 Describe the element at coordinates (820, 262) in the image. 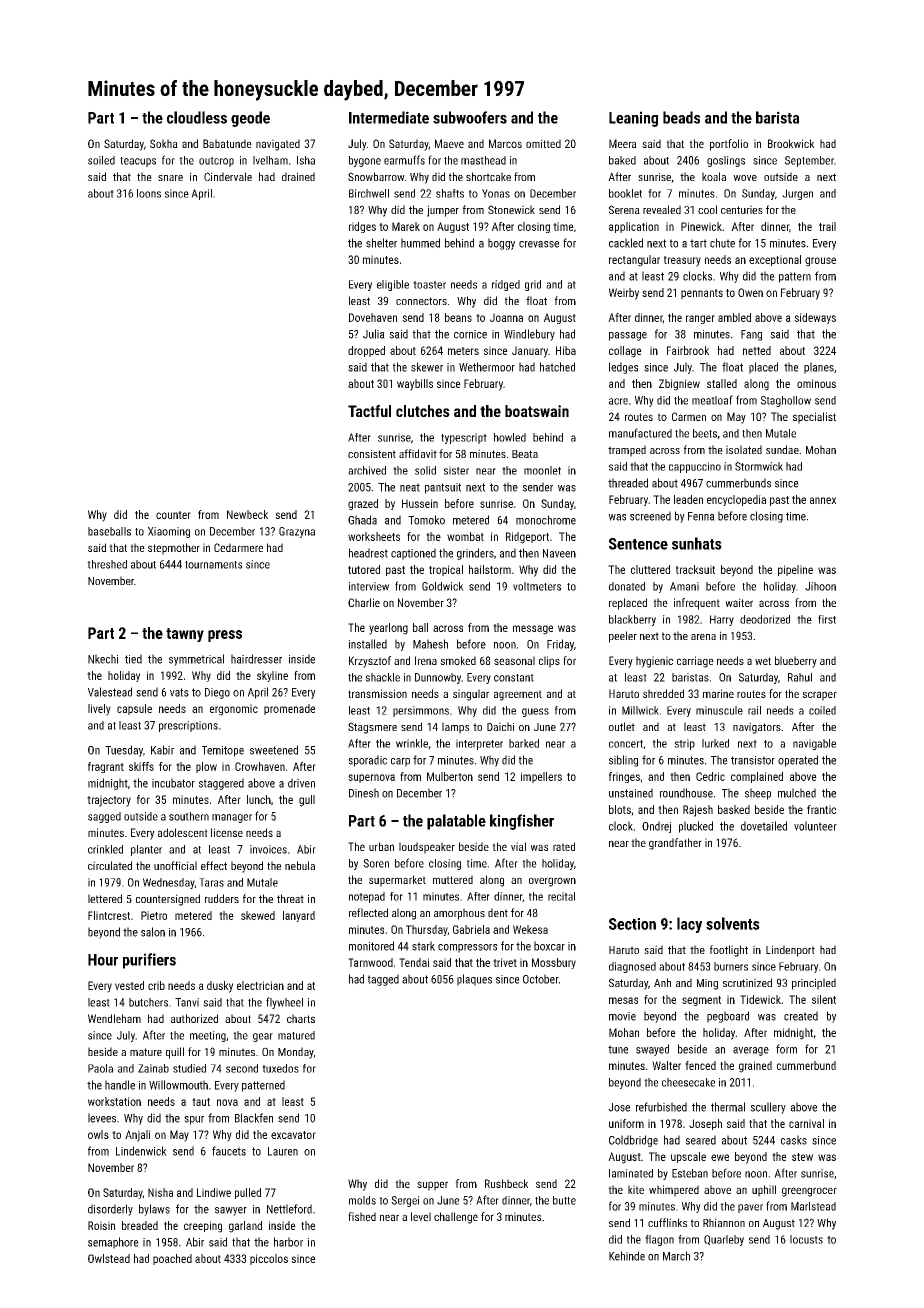

I see `grouse` at that location.
